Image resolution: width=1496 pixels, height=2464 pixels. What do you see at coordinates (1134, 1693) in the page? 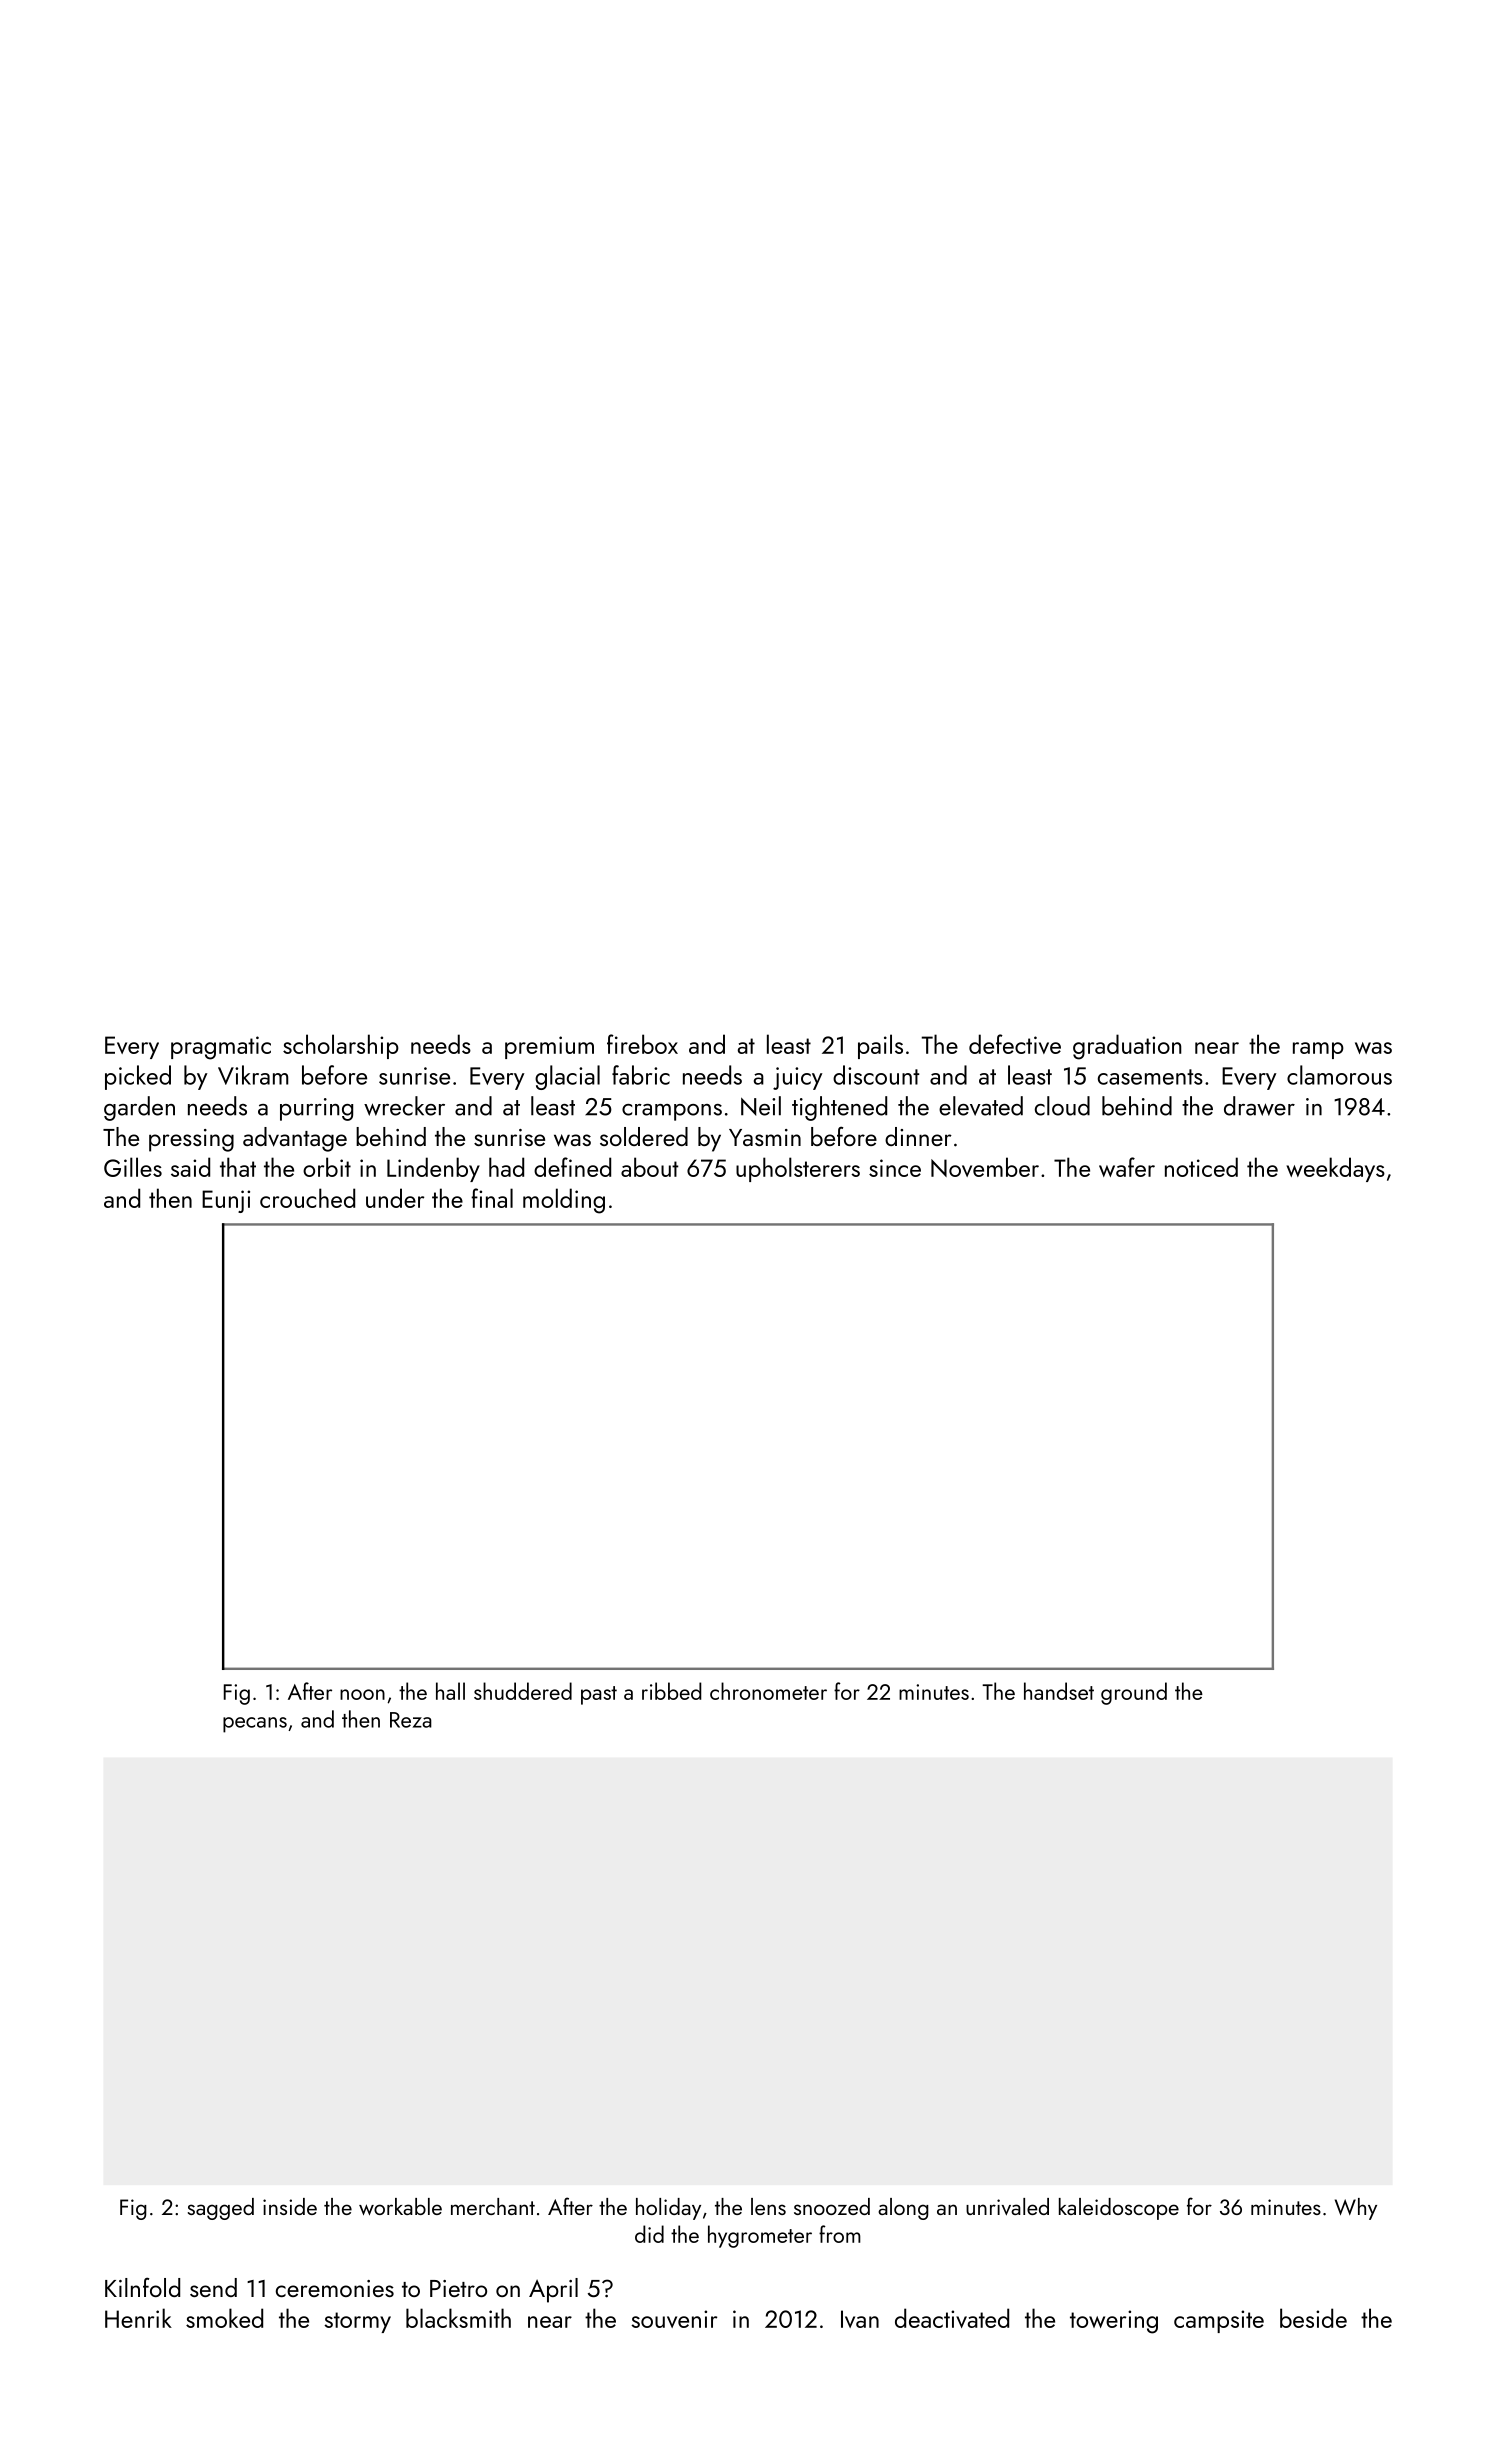
I see `ground` at bounding box center [1134, 1693].
